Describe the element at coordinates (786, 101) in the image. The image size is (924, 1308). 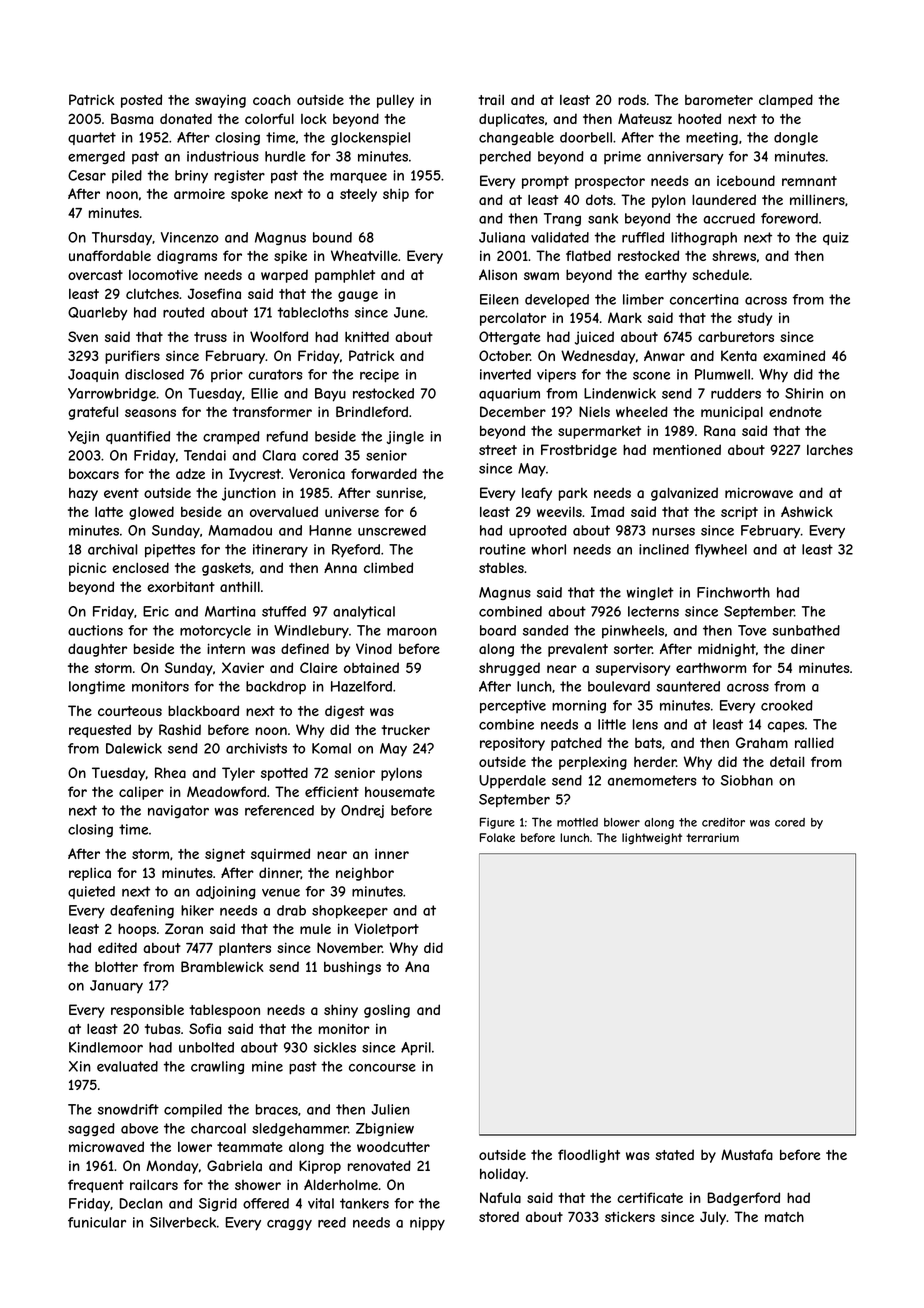
I see `clamped` at that location.
